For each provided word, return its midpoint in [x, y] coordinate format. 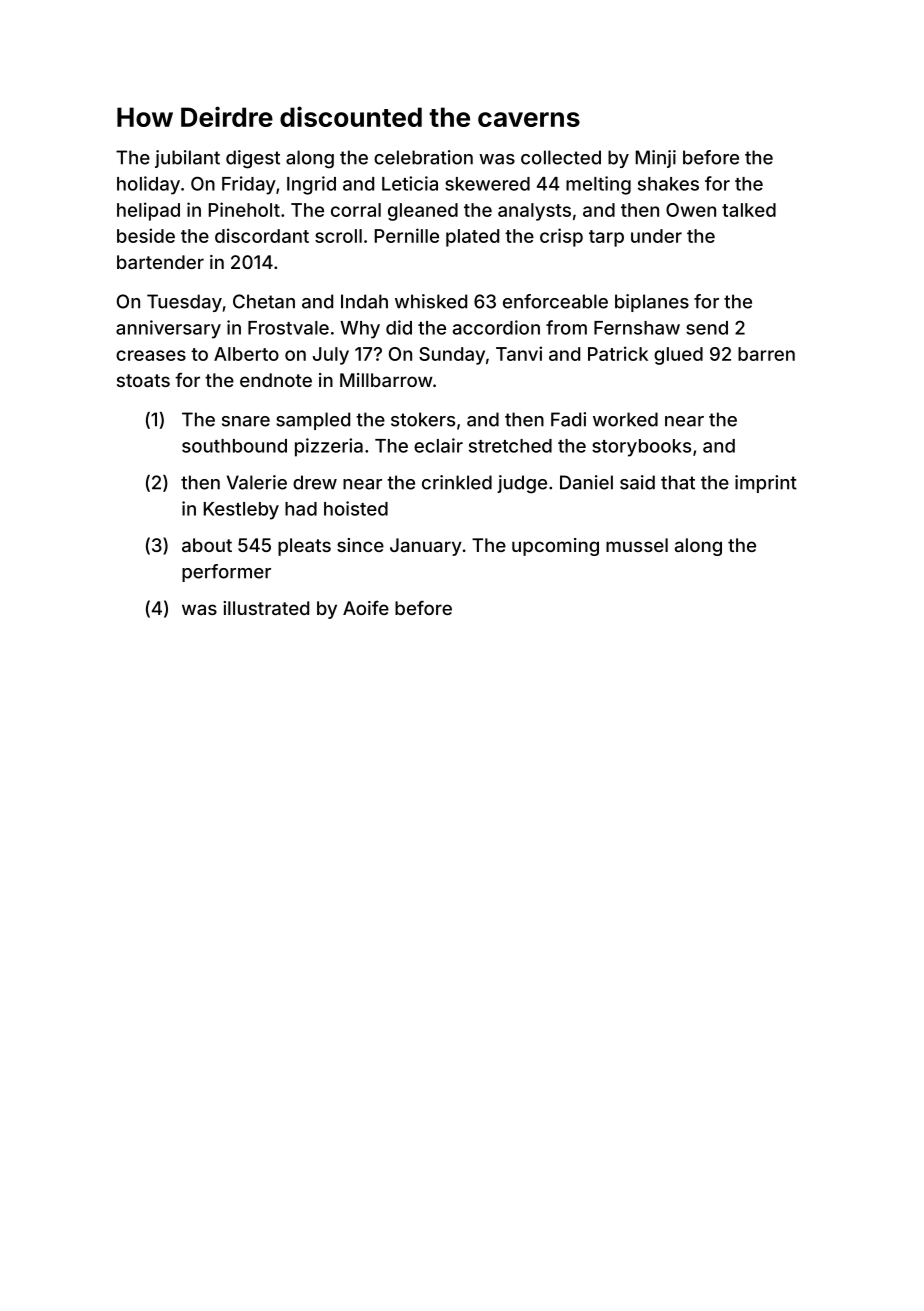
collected [561, 157]
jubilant [187, 159]
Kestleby [241, 511]
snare [246, 421]
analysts [534, 212]
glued [678, 356]
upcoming [555, 547]
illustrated [266, 608]
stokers [423, 419]
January [426, 547]
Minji [656, 159]
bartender [160, 262]
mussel [637, 545]
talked [749, 210]
